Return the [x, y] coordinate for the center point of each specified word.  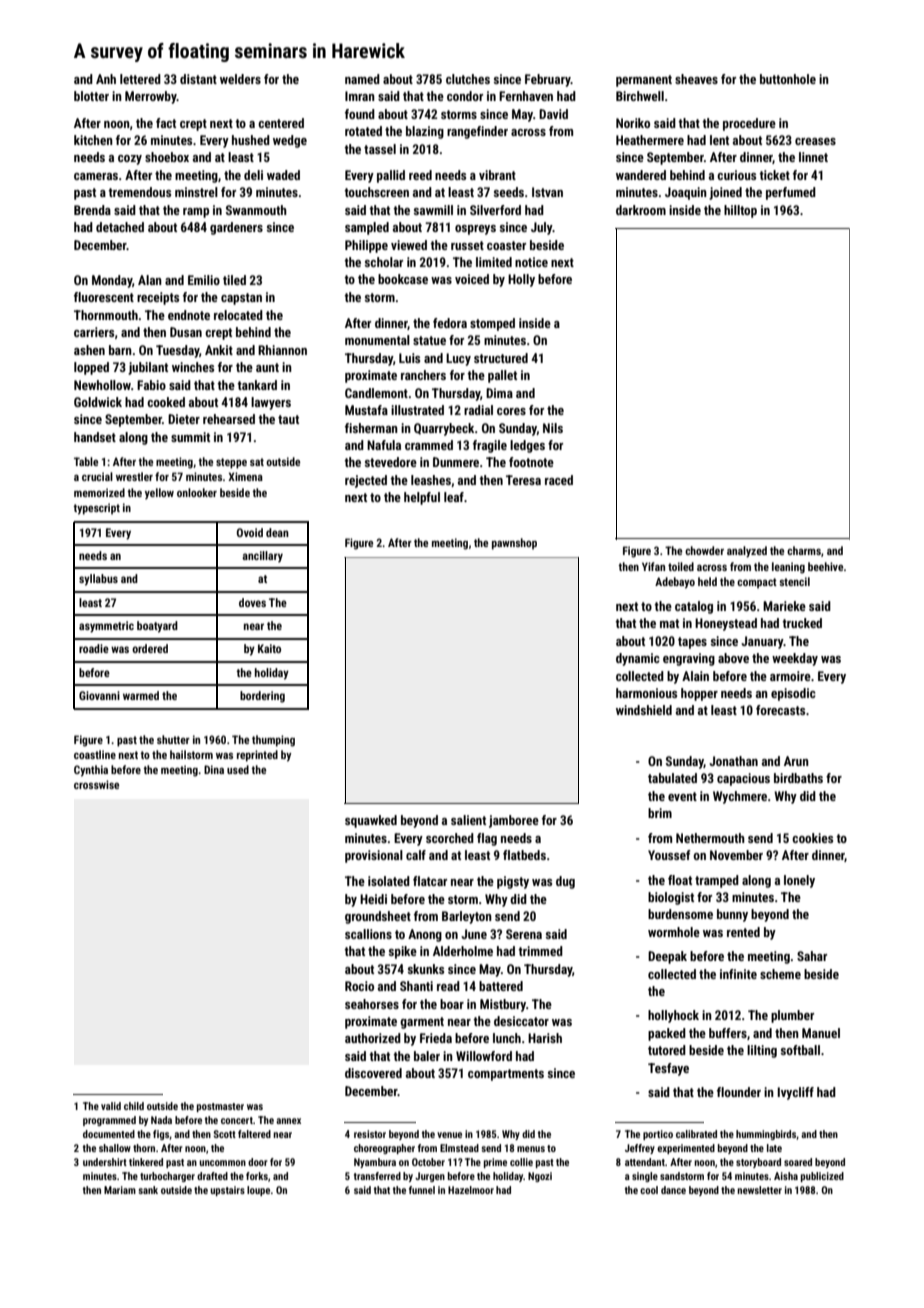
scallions [368, 934]
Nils [553, 428]
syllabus [98, 580]
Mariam [120, 1190]
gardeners [236, 228]
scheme [780, 974]
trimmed [540, 951]
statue [429, 340]
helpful [422, 498]
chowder [704, 550]
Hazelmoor [471, 1190]
